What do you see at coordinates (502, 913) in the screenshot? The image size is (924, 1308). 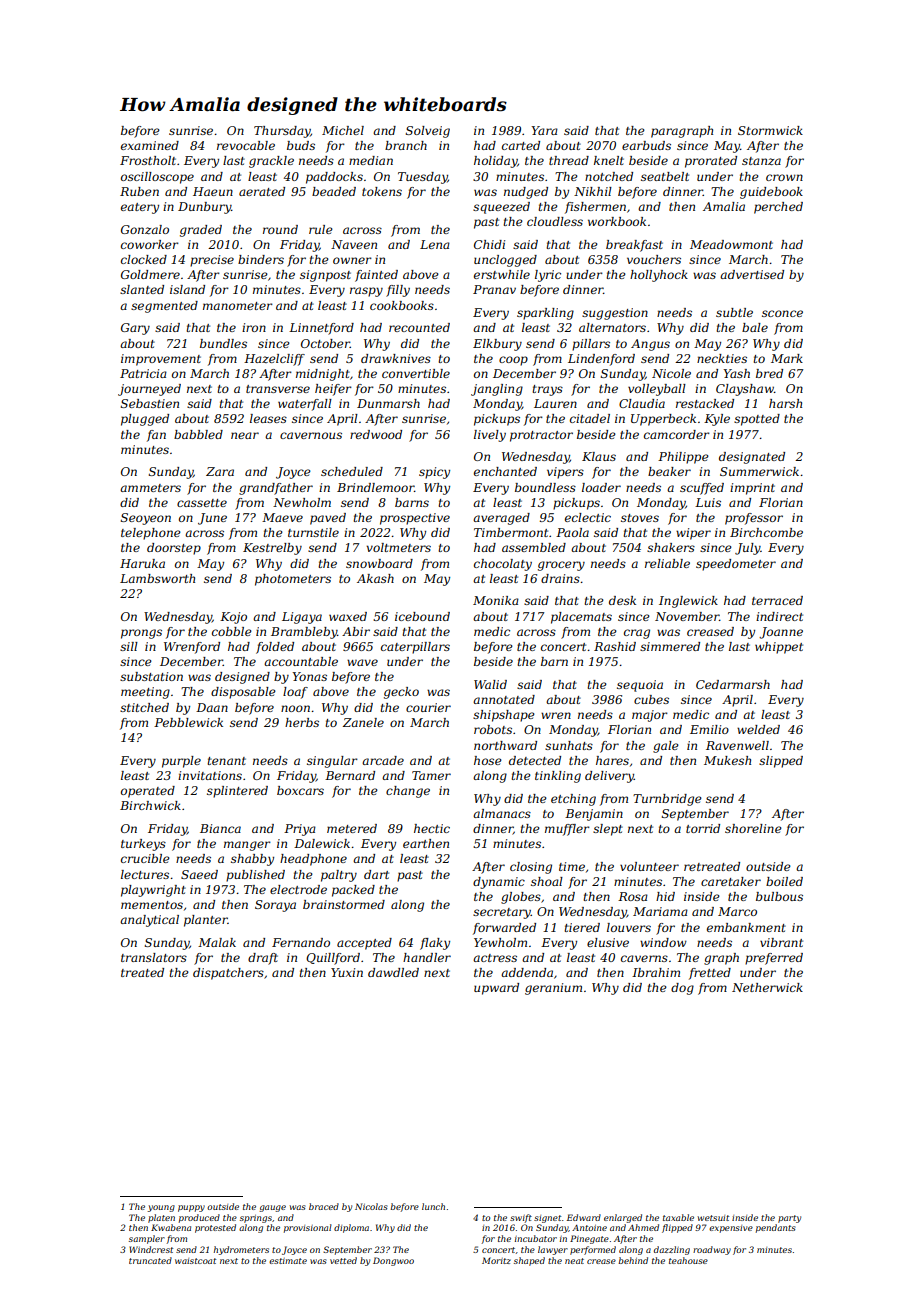 I see `secretary` at bounding box center [502, 913].
